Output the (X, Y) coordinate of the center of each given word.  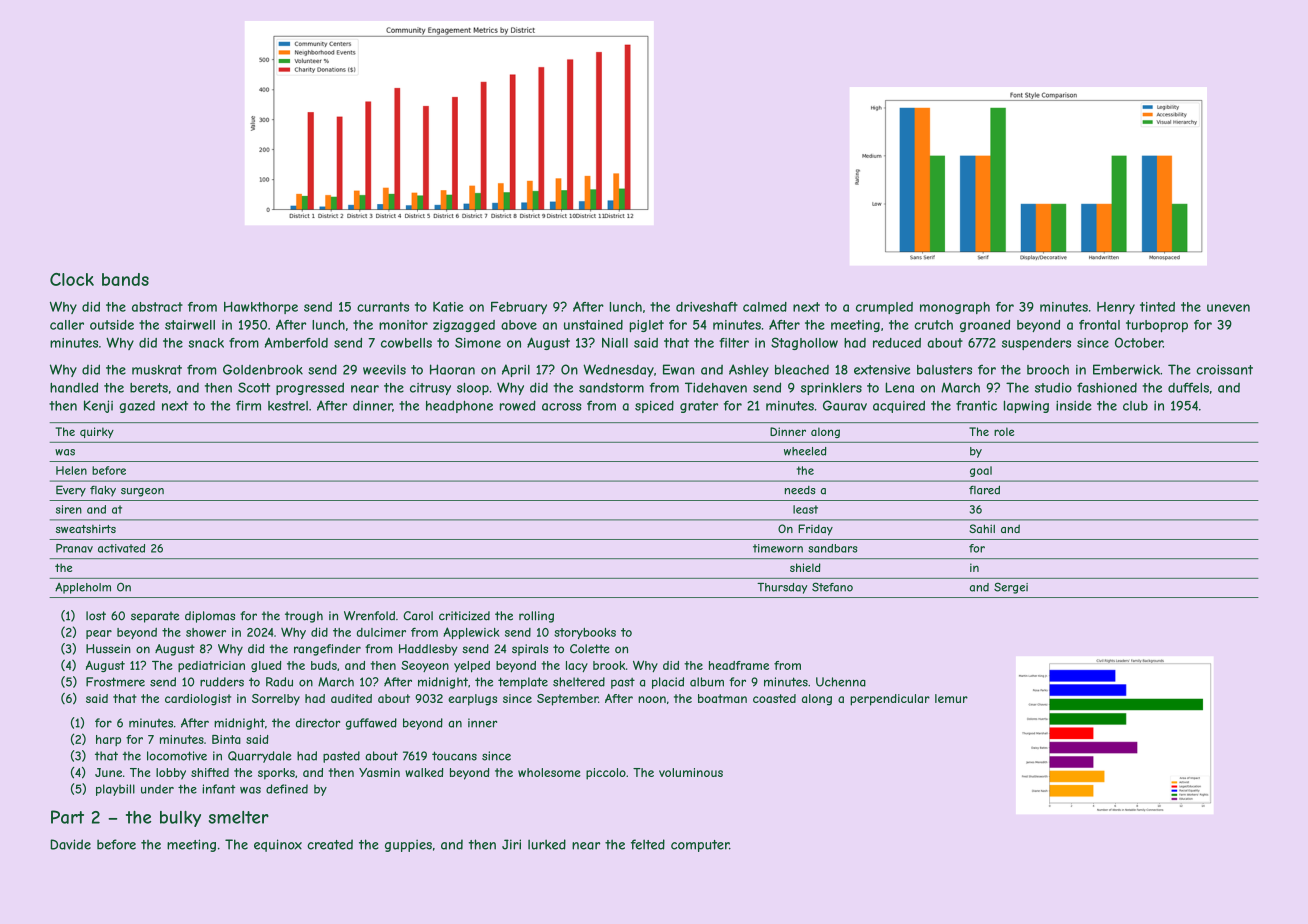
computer (700, 846)
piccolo (606, 774)
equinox (278, 845)
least (805, 509)
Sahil (982, 528)
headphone (459, 406)
